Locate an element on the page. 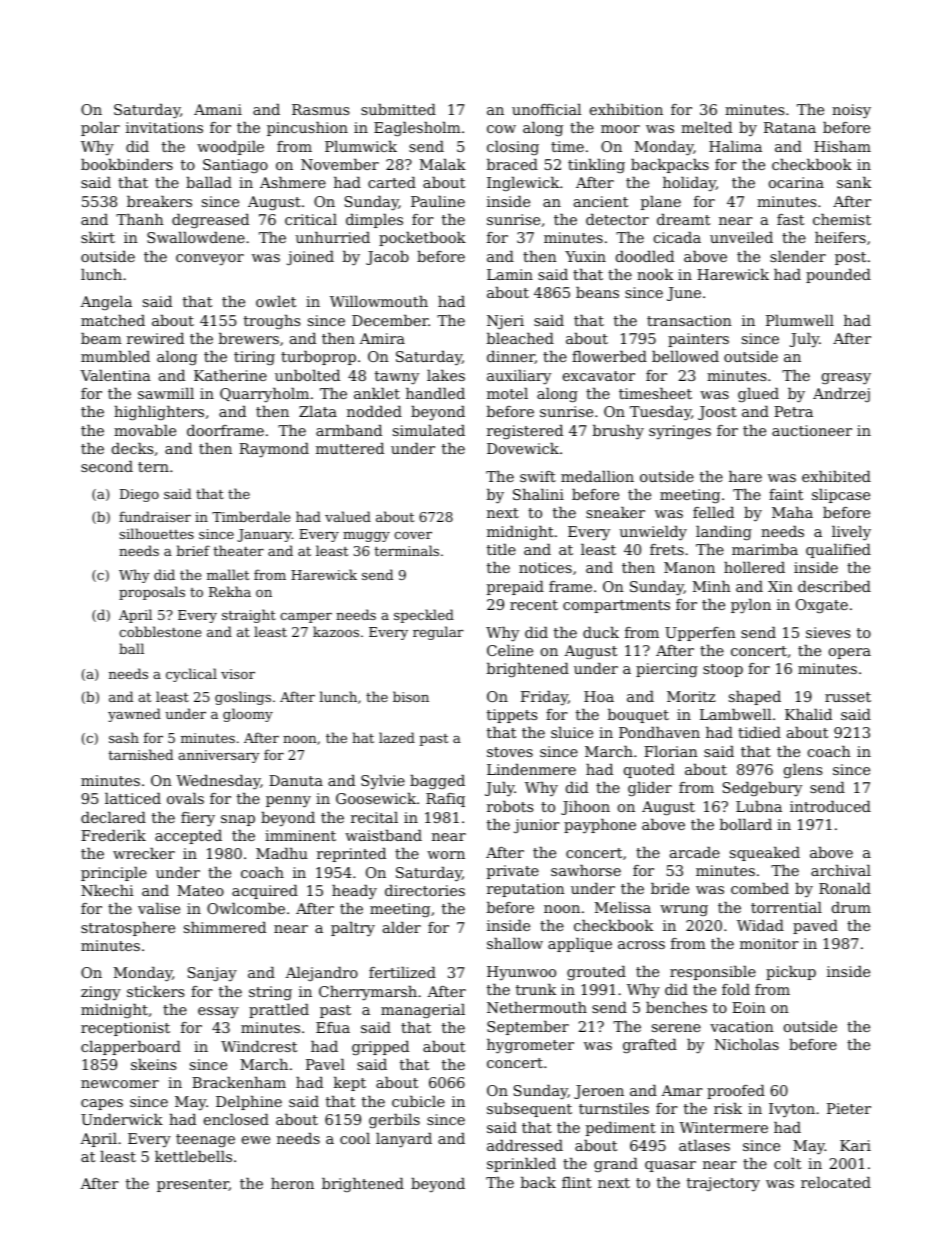  unofficial is located at coordinates (546, 109).
